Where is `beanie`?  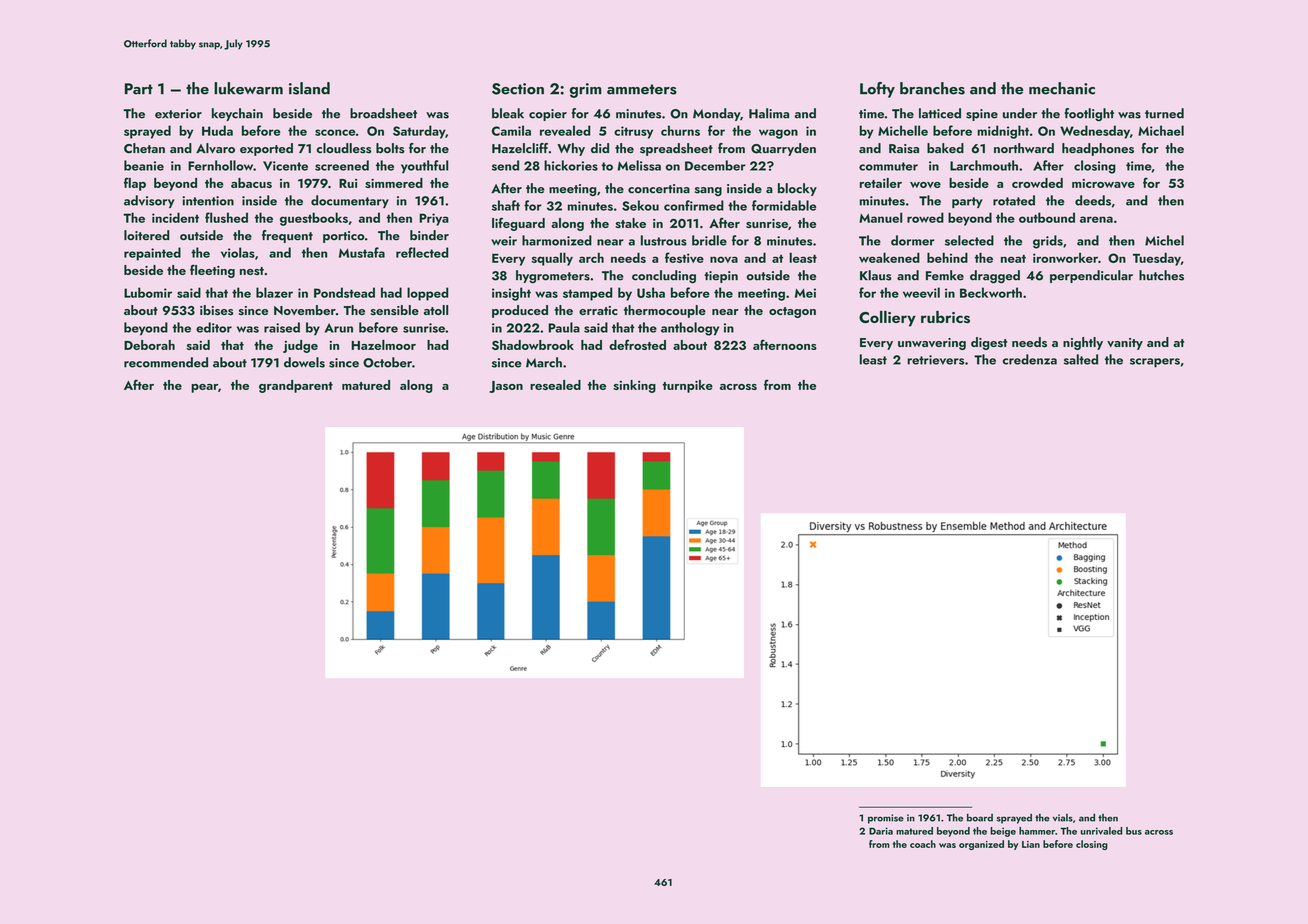
beanie is located at coordinates (144, 165).
